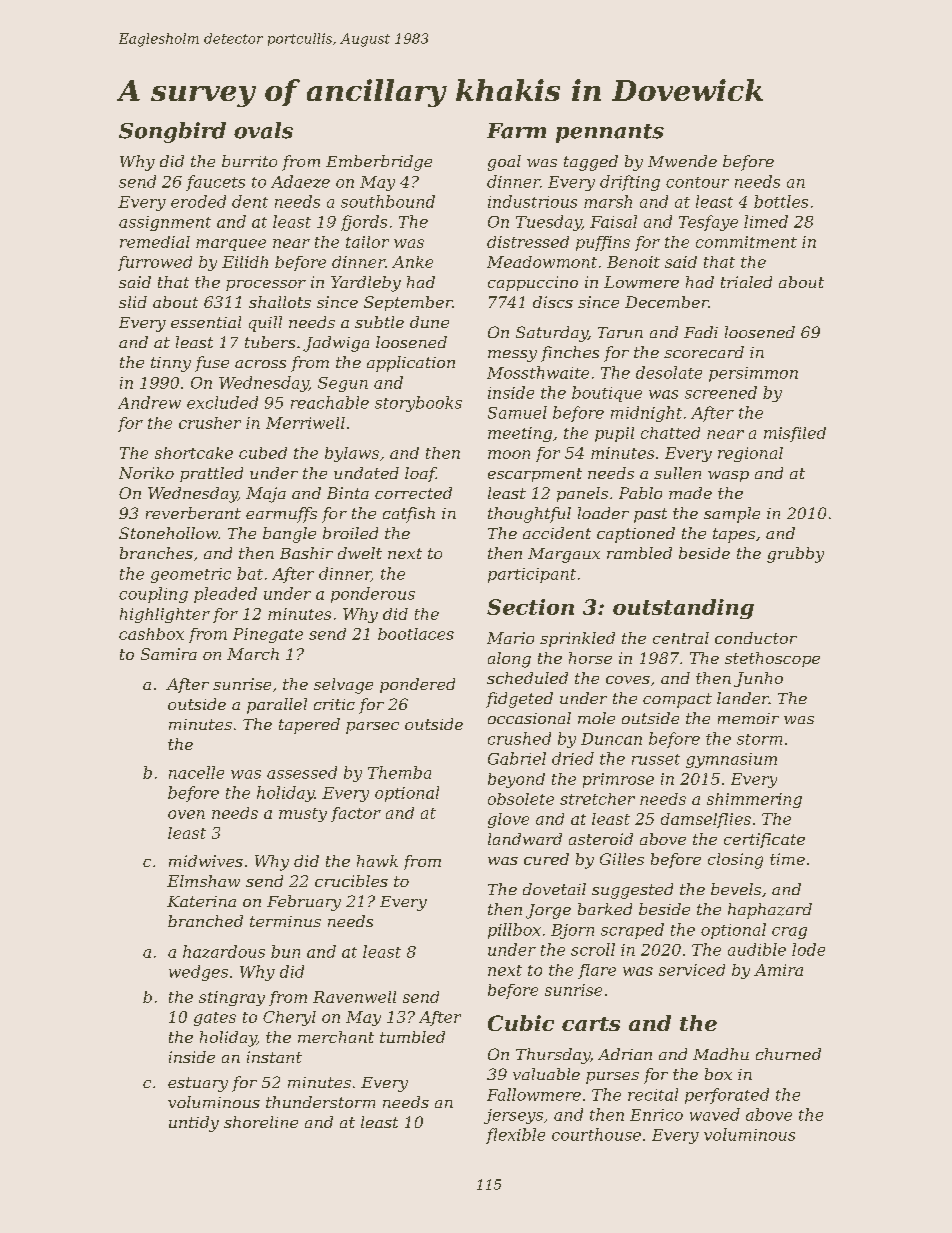  I want to click on coupling, so click(153, 595).
